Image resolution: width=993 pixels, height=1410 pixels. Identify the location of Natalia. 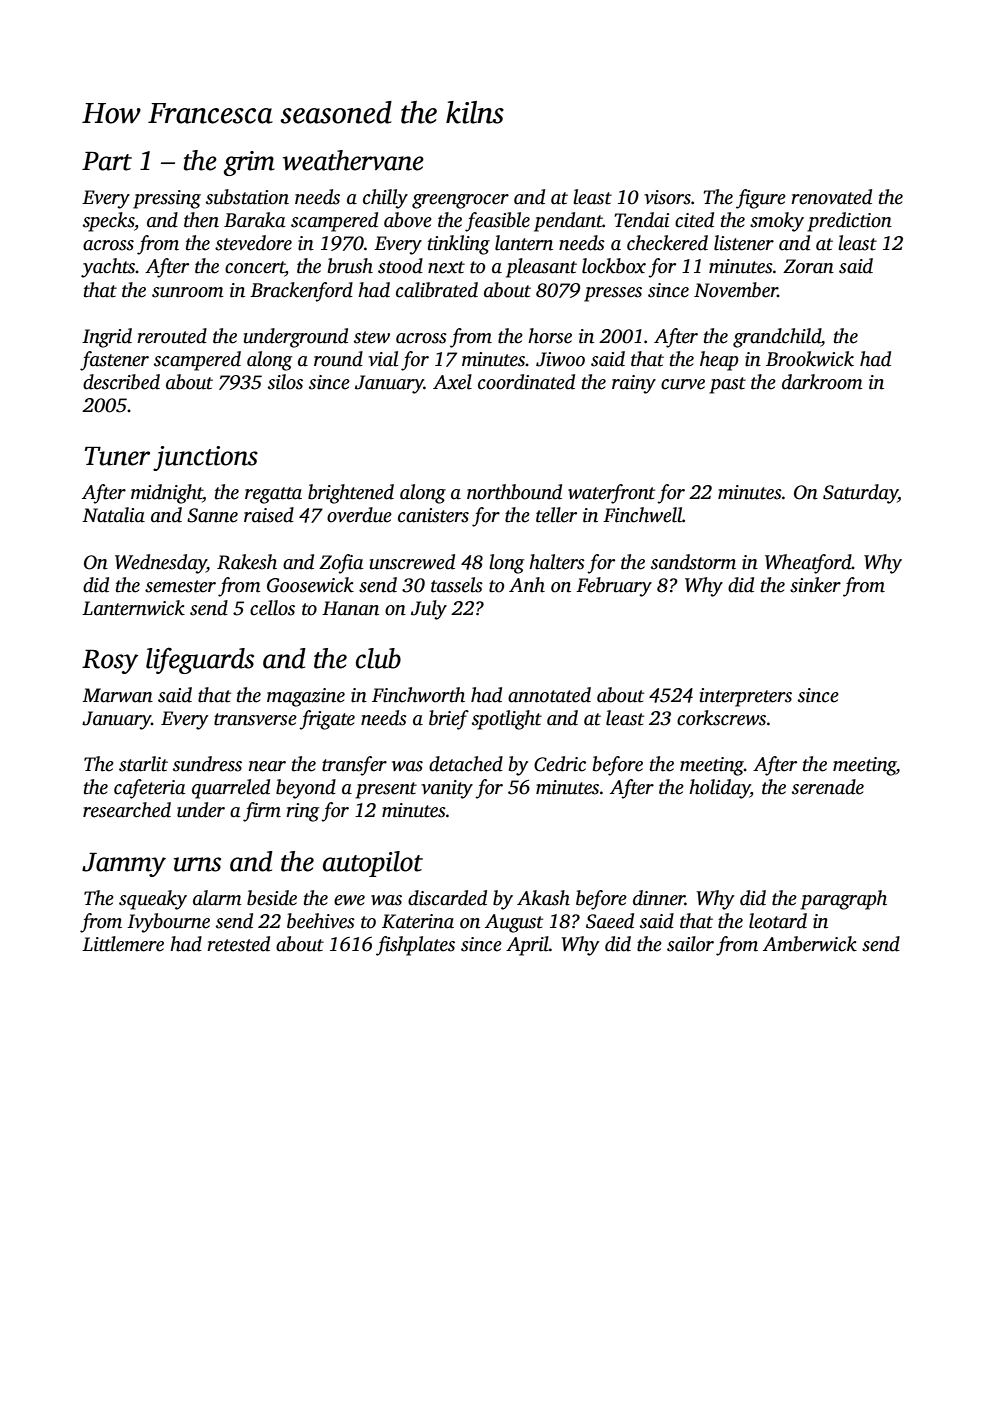
(113, 515).
